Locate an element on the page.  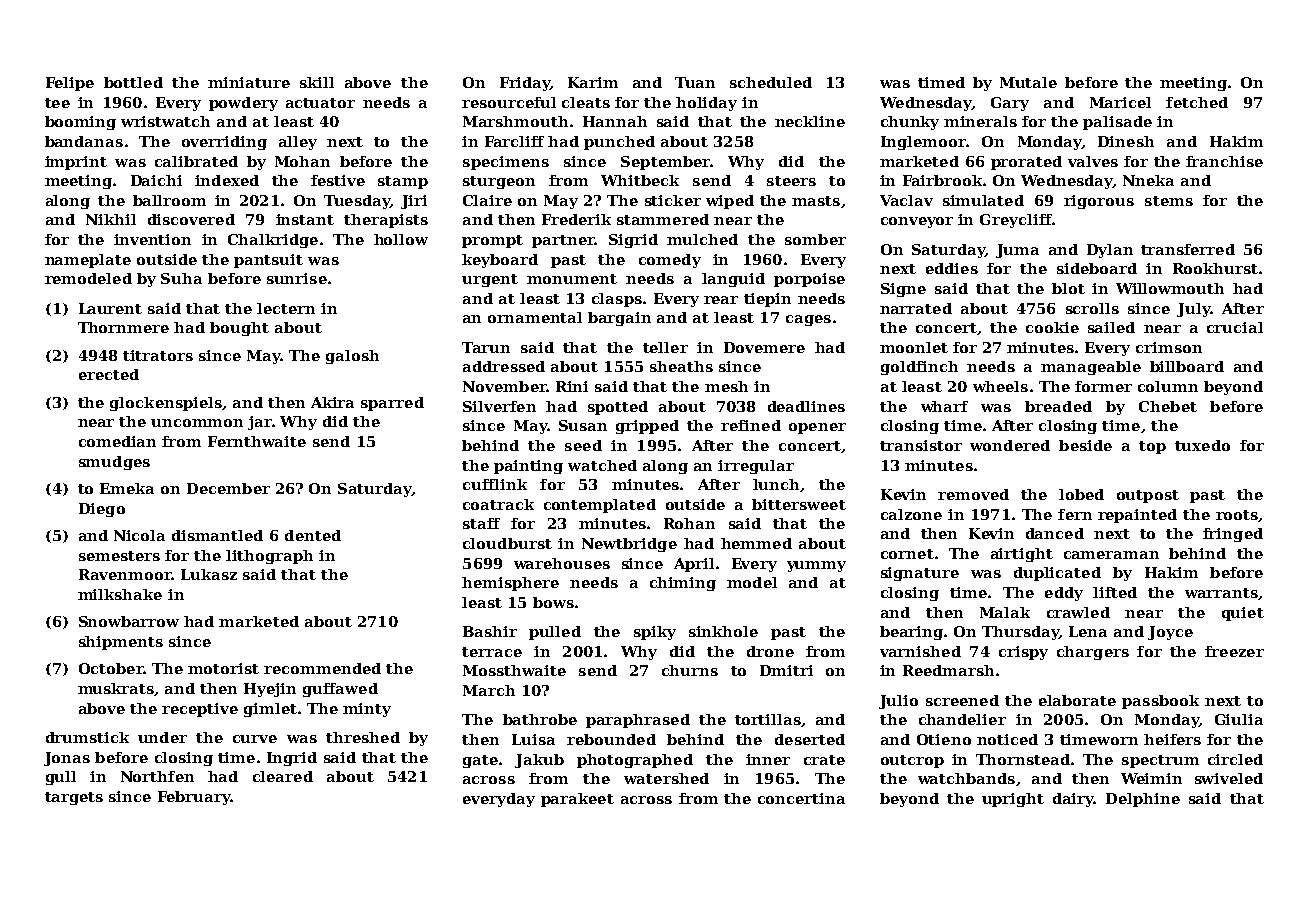
keyboard is located at coordinates (500, 261).
